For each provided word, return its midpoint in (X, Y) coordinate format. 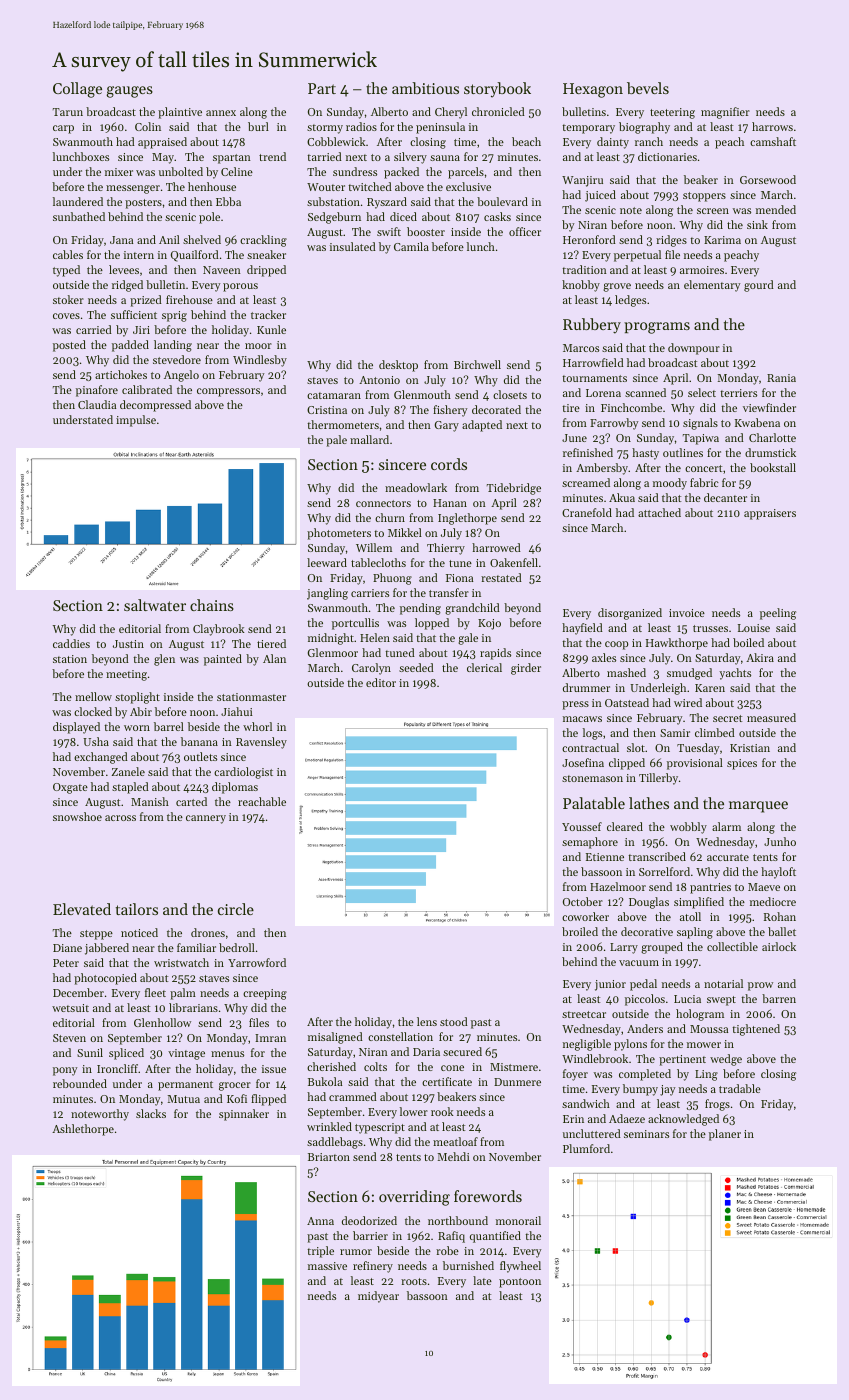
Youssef (582, 826)
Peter (66, 963)
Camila (411, 246)
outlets (200, 756)
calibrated (147, 389)
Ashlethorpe (83, 1130)
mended (776, 209)
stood (454, 1021)
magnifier (725, 113)
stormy (325, 129)
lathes (649, 803)
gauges (129, 92)
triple (320, 1252)
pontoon (520, 1283)
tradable (740, 1088)
